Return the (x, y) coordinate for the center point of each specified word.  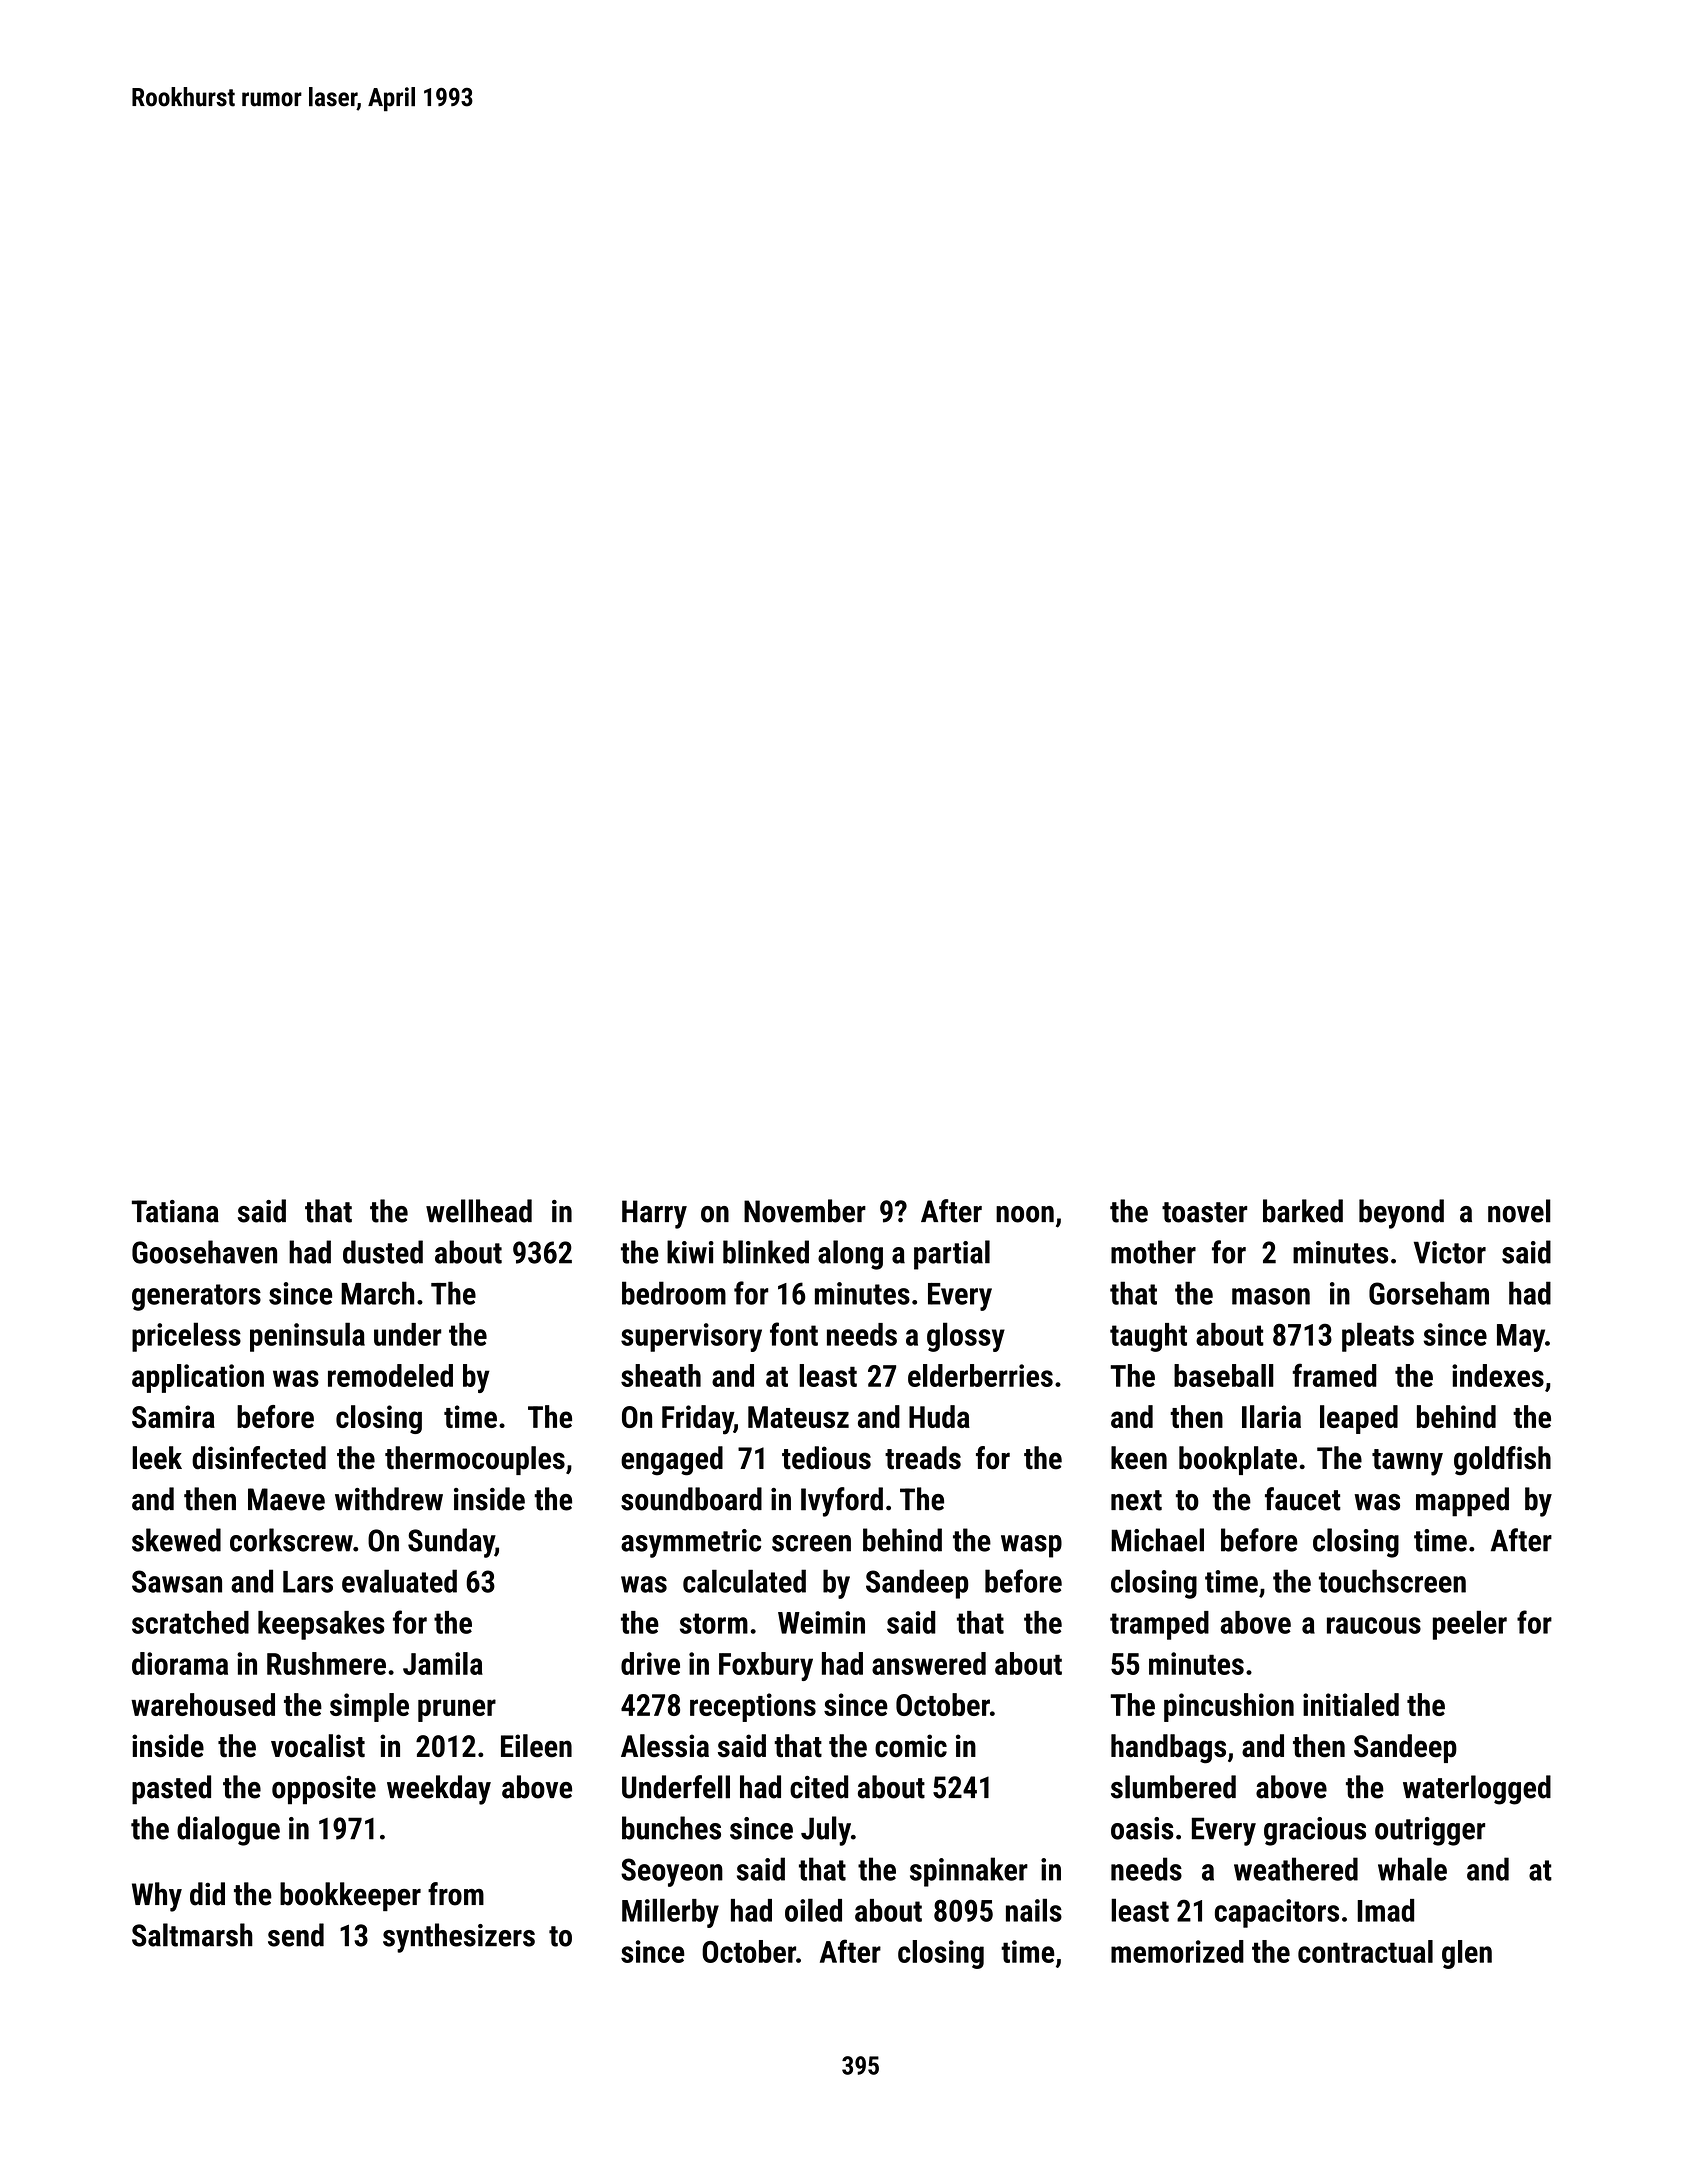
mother (1153, 1252)
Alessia (665, 1746)
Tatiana (175, 1211)
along (850, 1255)
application (198, 1378)
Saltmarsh (192, 1935)
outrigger (1430, 1831)
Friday (698, 1420)
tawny (1407, 1462)
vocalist (318, 1746)
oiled (813, 1910)
